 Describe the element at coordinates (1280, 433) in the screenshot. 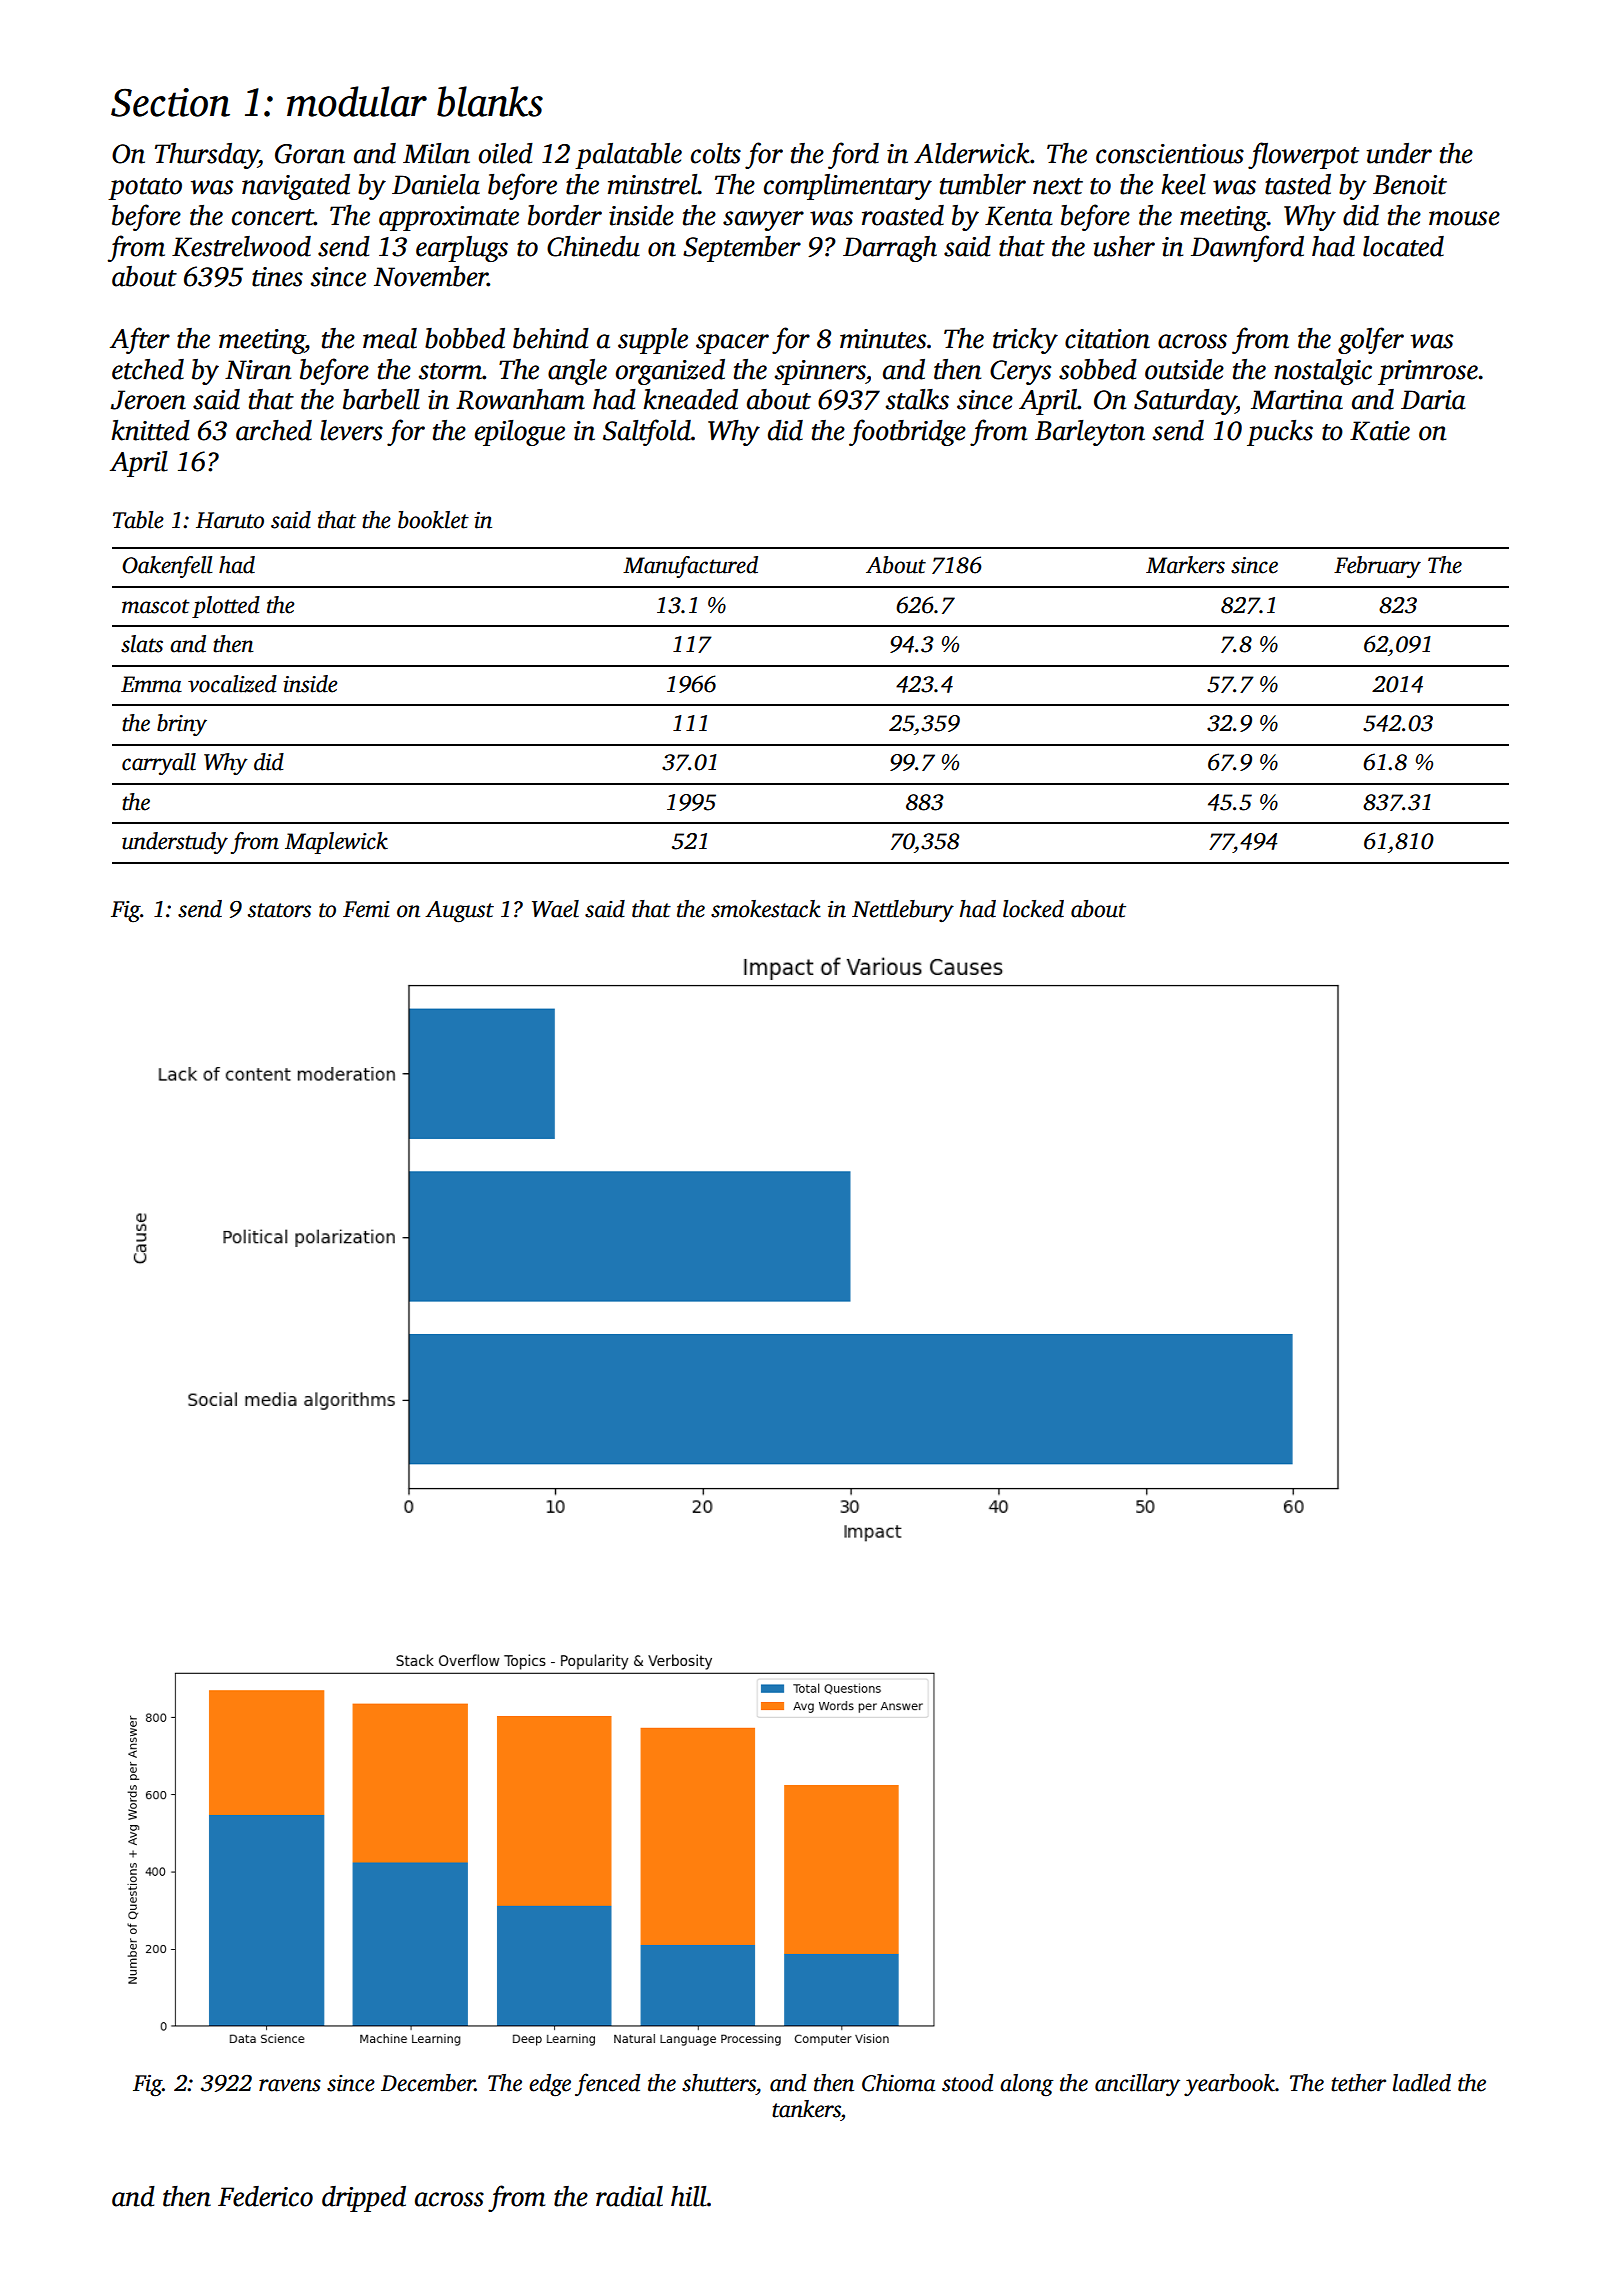

I see `pucks` at that location.
